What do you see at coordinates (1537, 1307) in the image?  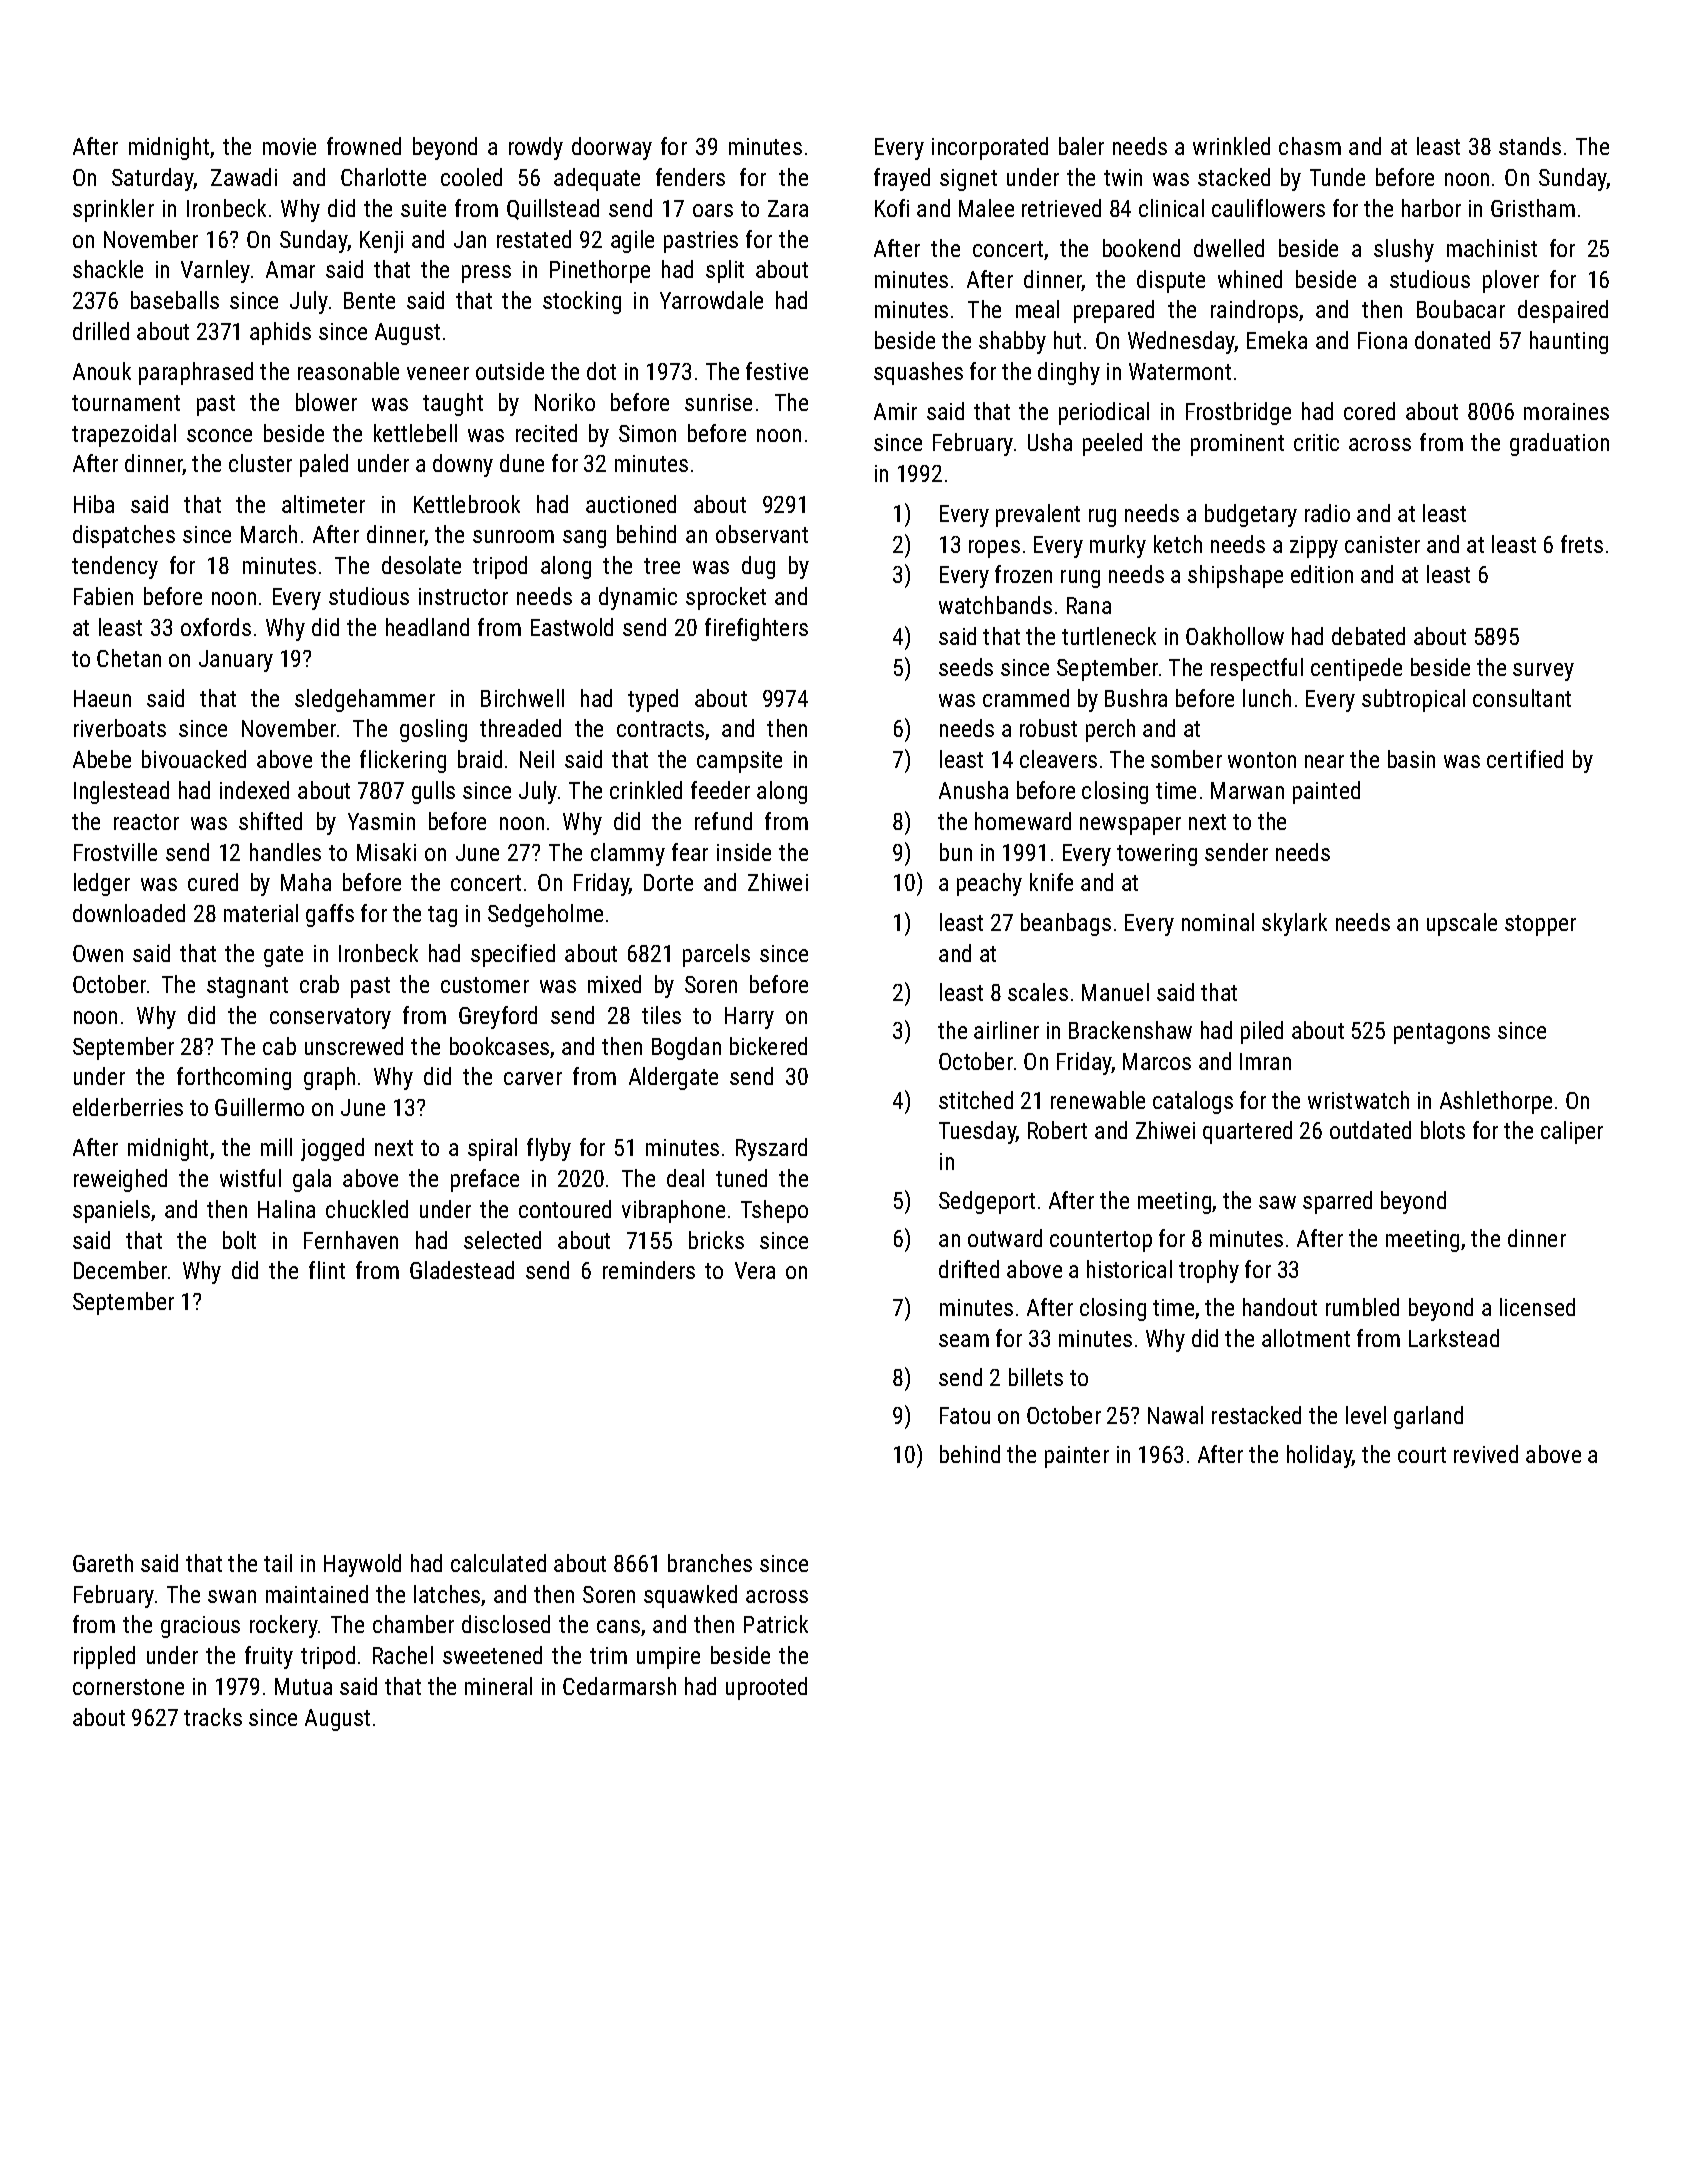 I see `licensed` at bounding box center [1537, 1307].
